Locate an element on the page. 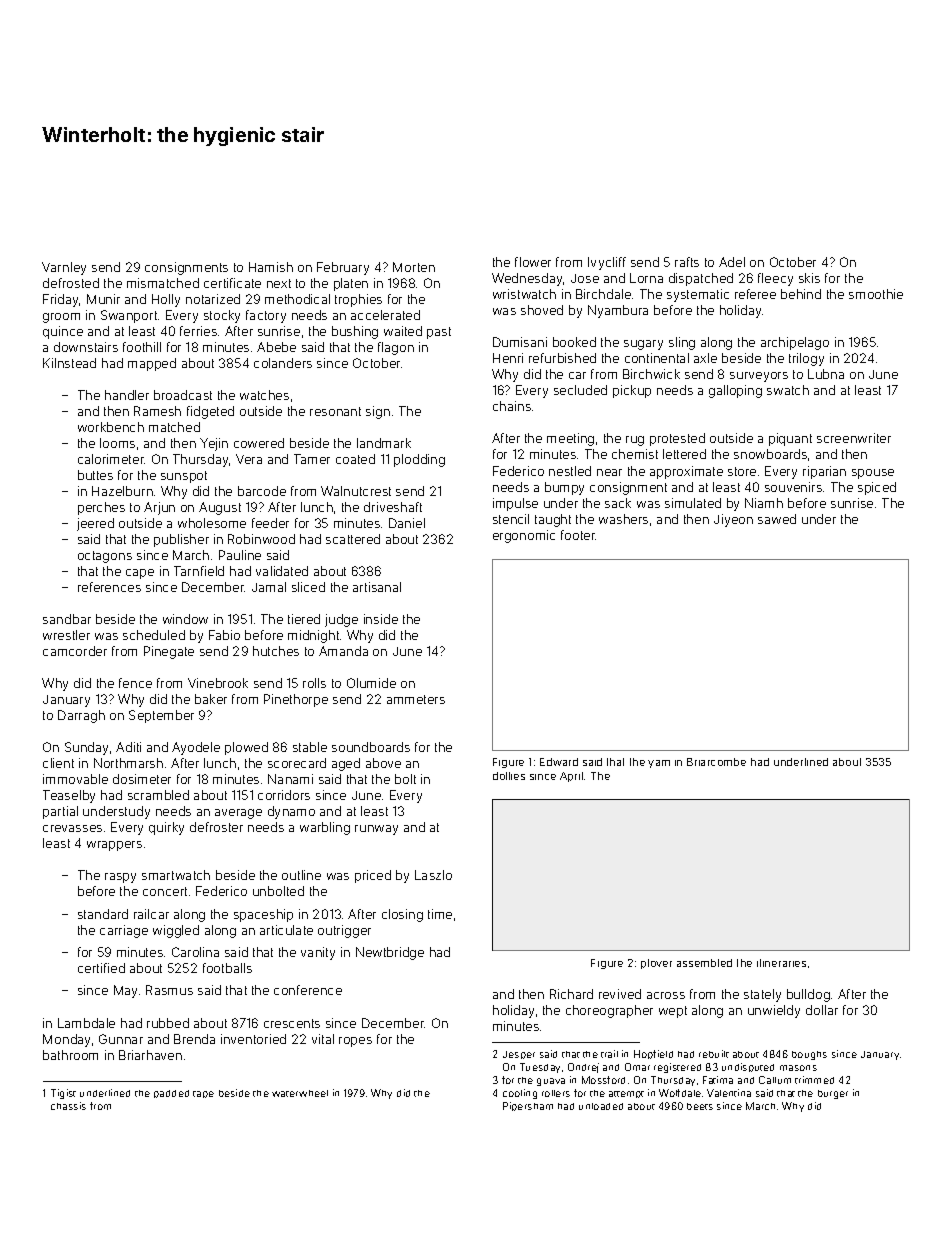  Walnutcrest is located at coordinates (356, 491).
